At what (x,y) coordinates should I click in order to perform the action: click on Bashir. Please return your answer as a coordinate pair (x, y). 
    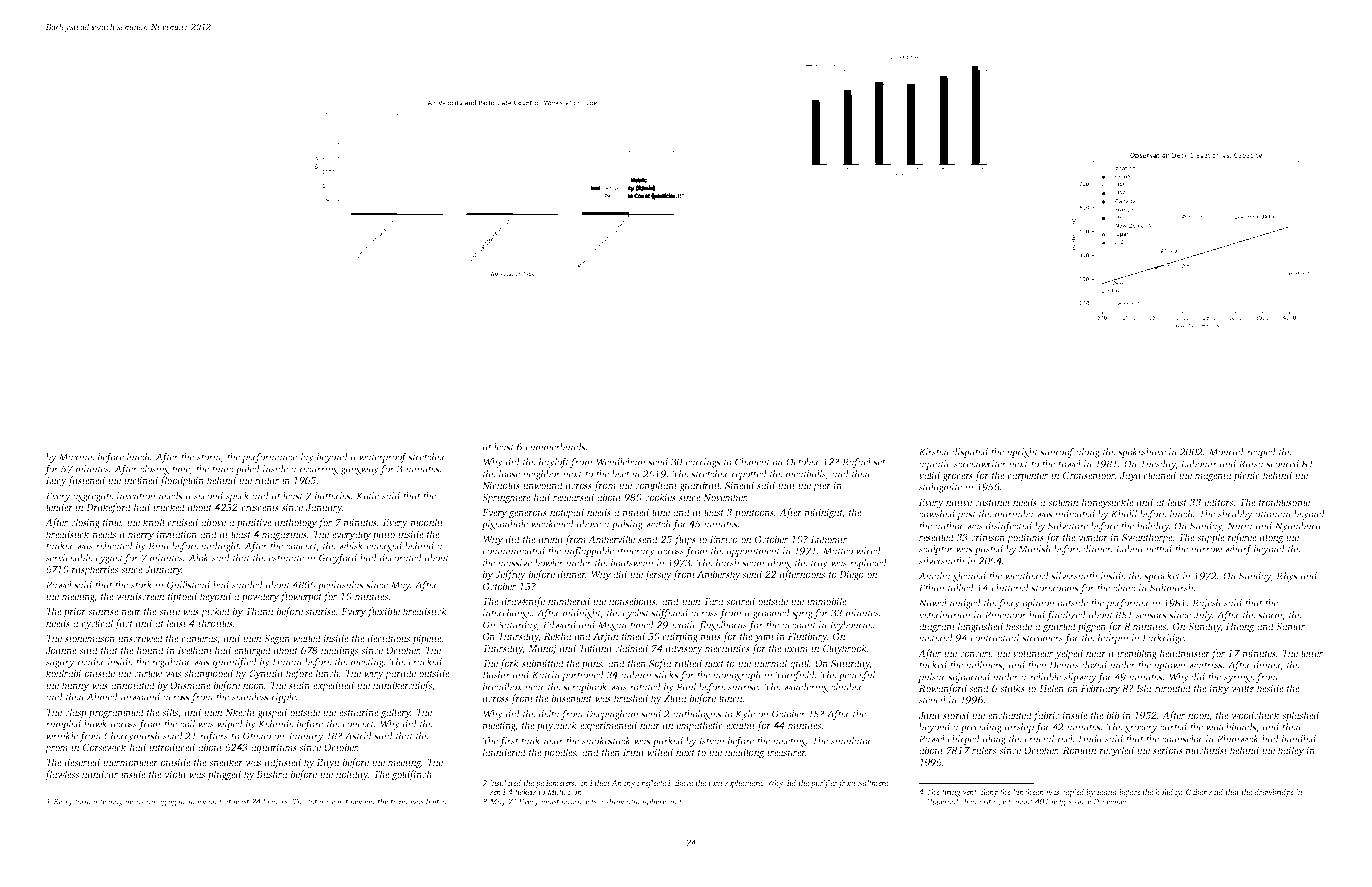
    Looking at the image, I should click on (496, 675).
